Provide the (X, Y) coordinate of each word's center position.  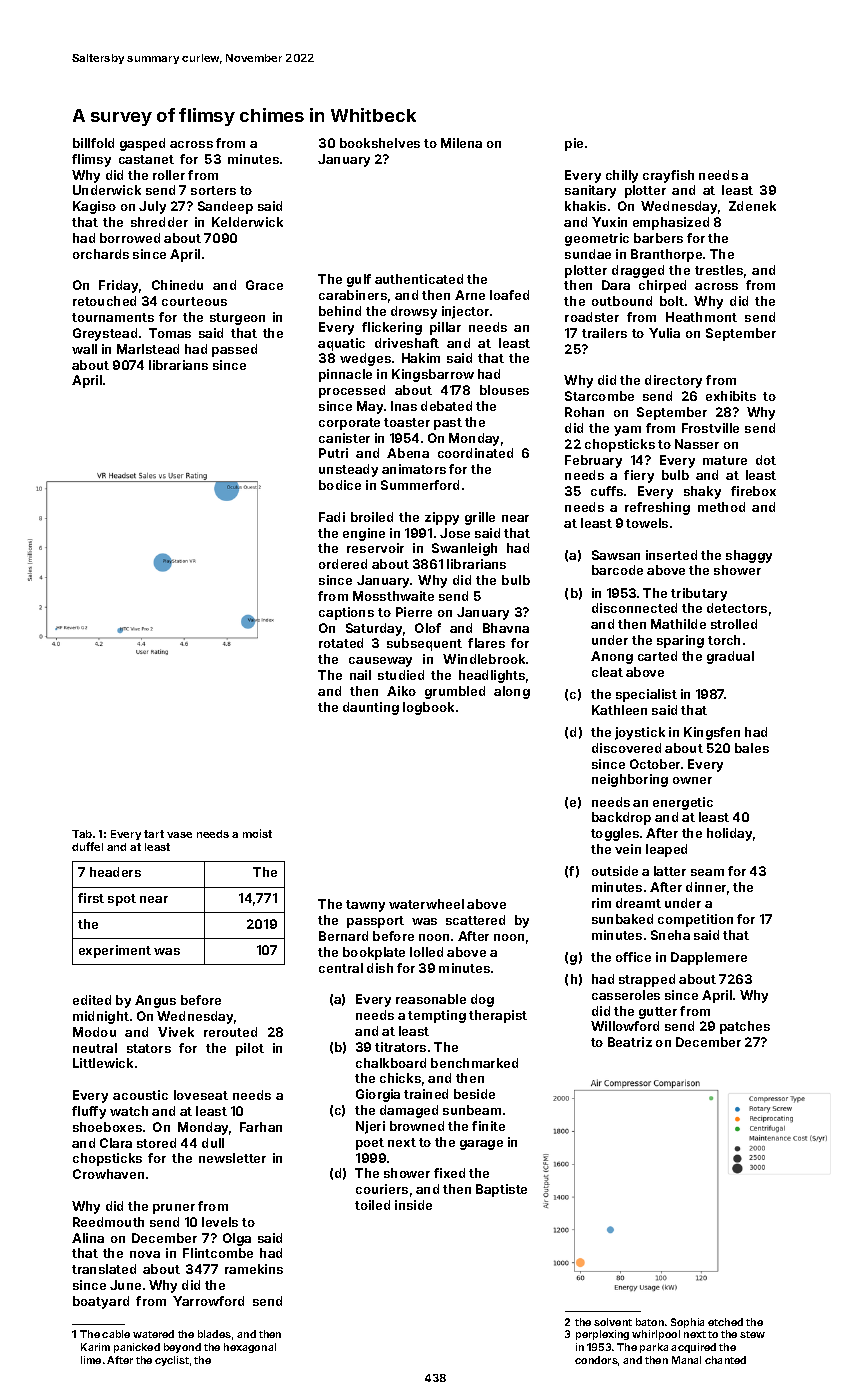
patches (745, 1027)
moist (257, 833)
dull (213, 1143)
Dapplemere (709, 958)
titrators (400, 1047)
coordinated (475, 453)
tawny (365, 906)
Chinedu (177, 285)
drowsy (414, 312)
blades (214, 1334)
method (721, 507)
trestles (719, 270)
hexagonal (250, 1348)
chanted (725, 1360)
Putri (333, 453)
